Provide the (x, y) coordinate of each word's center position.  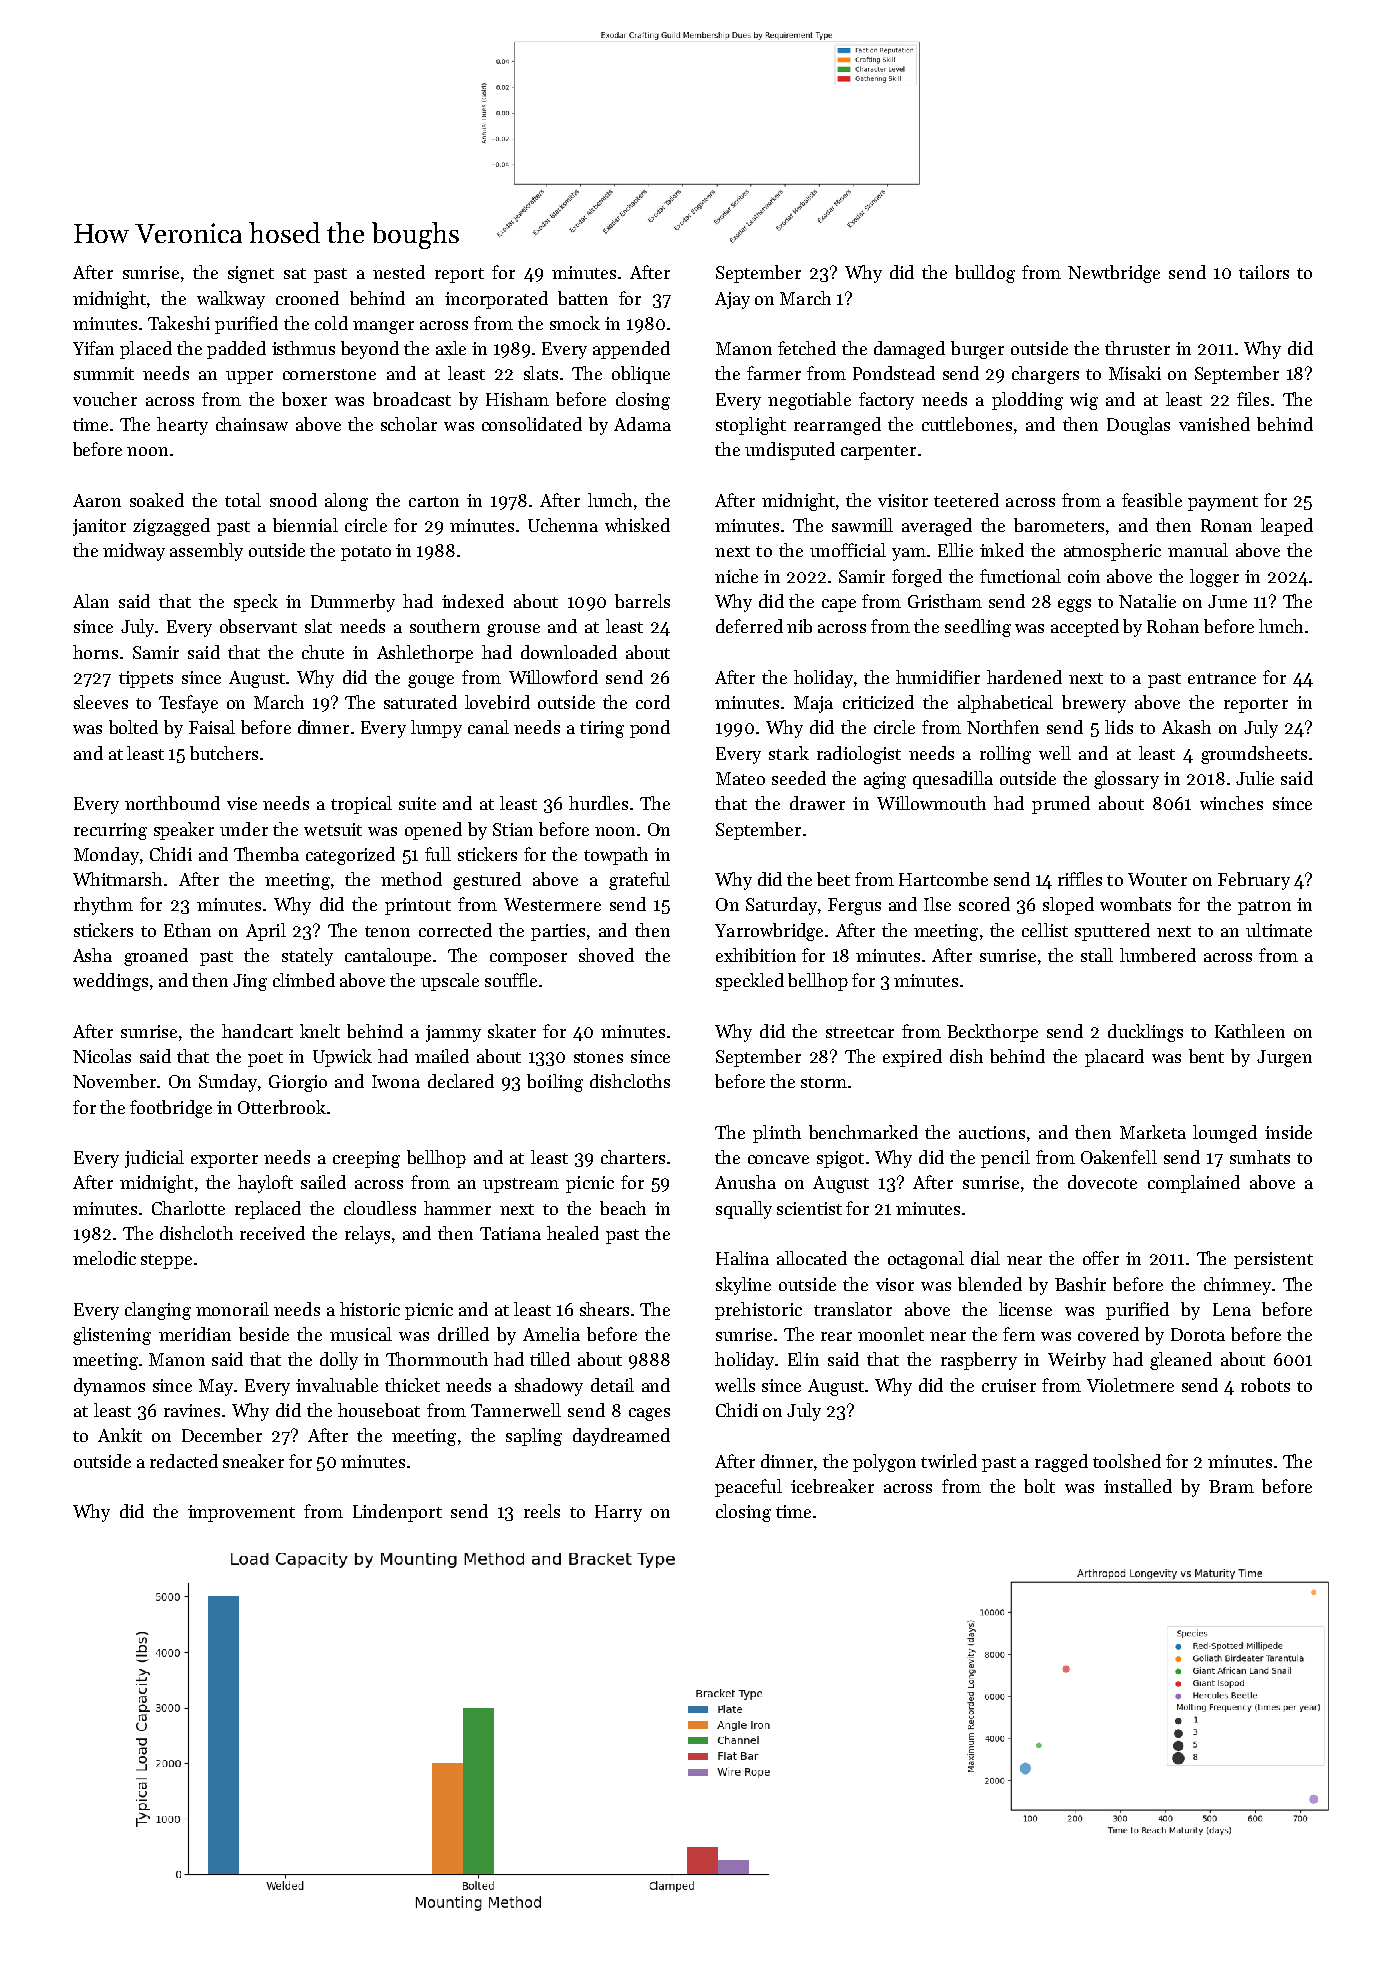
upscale (450, 982)
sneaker (253, 1461)
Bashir (1080, 1284)
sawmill (862, 525)
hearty (182, 426)
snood (293, 500)
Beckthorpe (992, 1033)
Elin (803, 1359)
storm (824, 1082)
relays (367, 1235)
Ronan (1226, 525)
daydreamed (621, 1437)
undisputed (790, 451)
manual (1198, 550)
